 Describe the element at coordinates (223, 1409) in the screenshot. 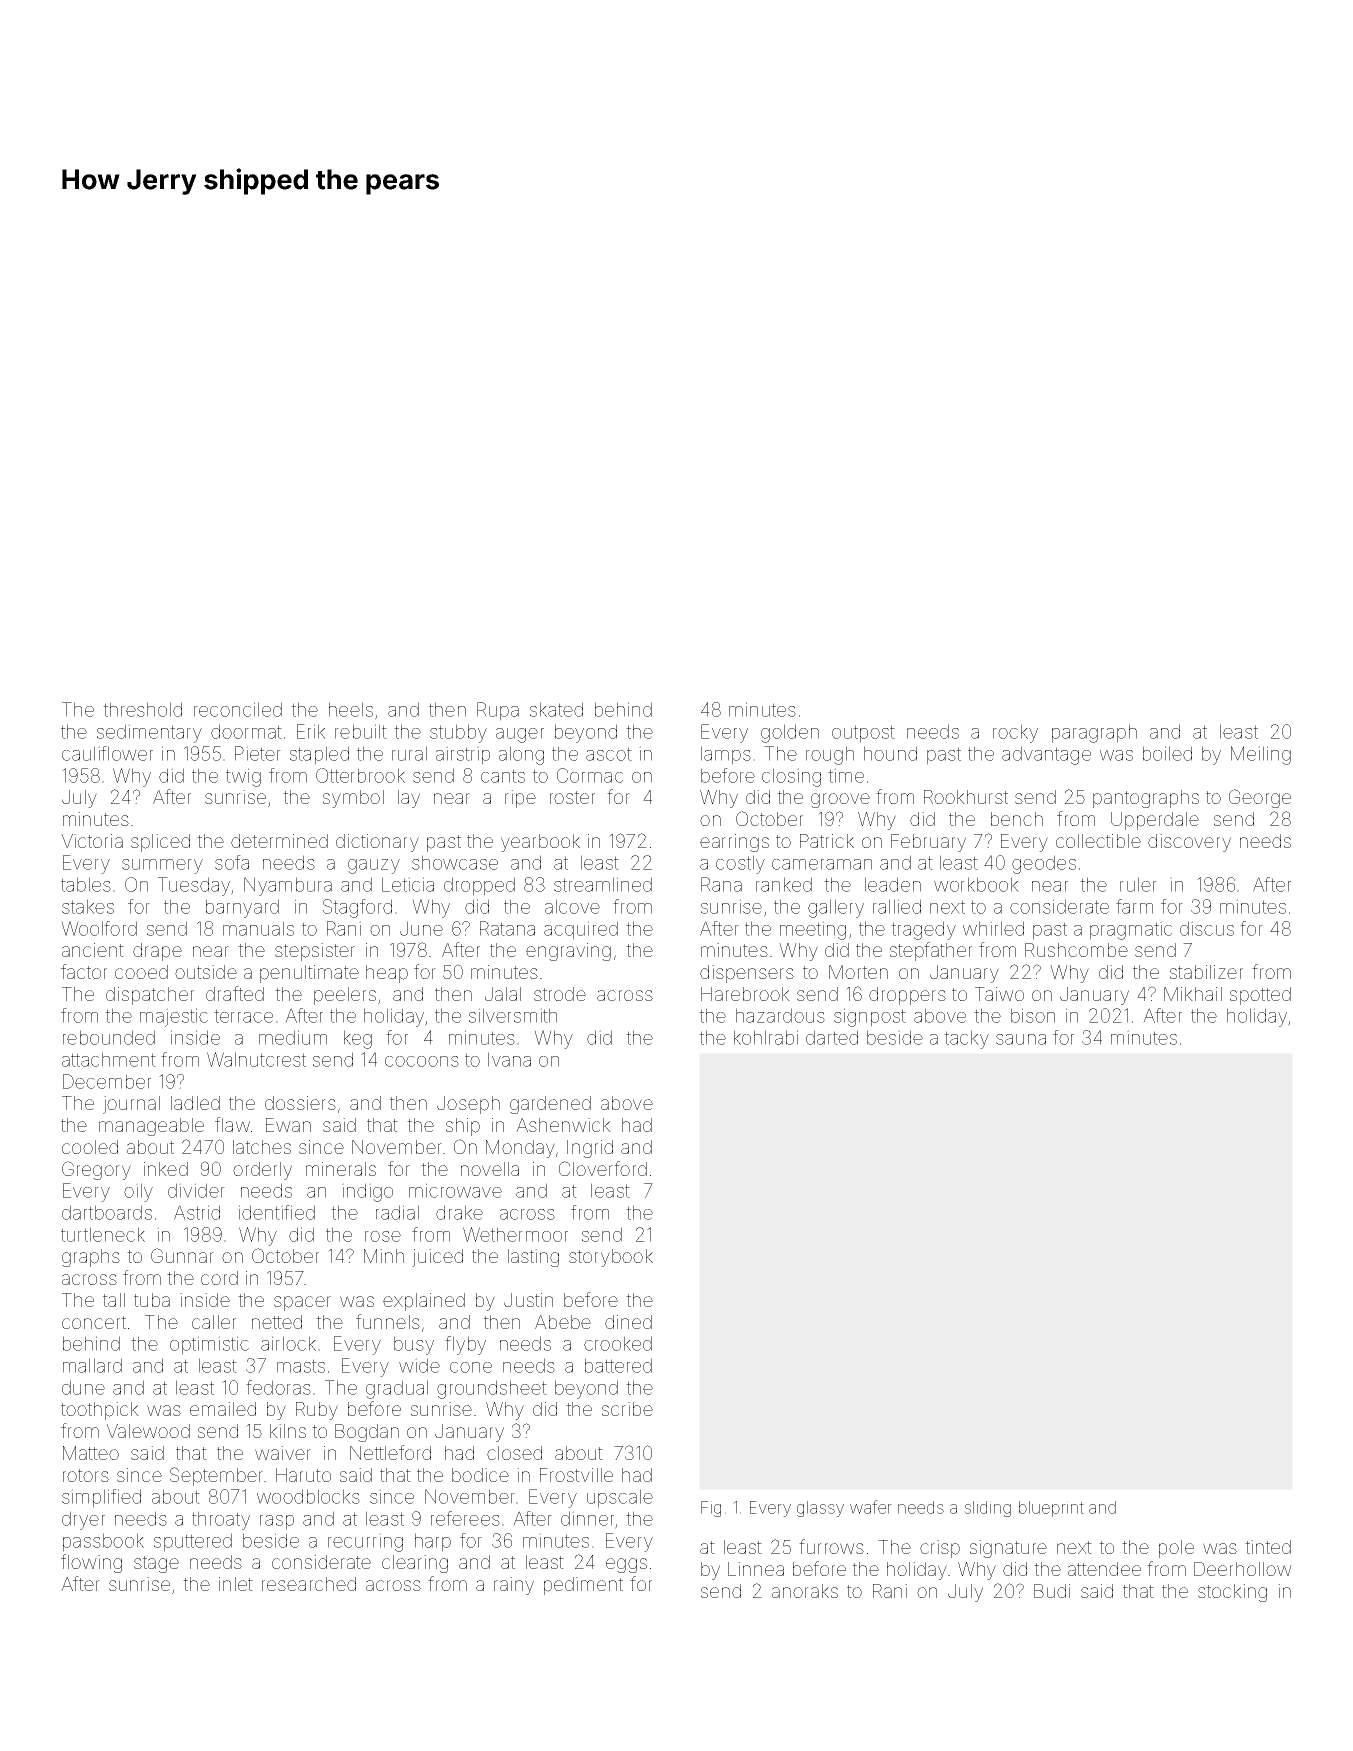

I see `emailed` at that location.
